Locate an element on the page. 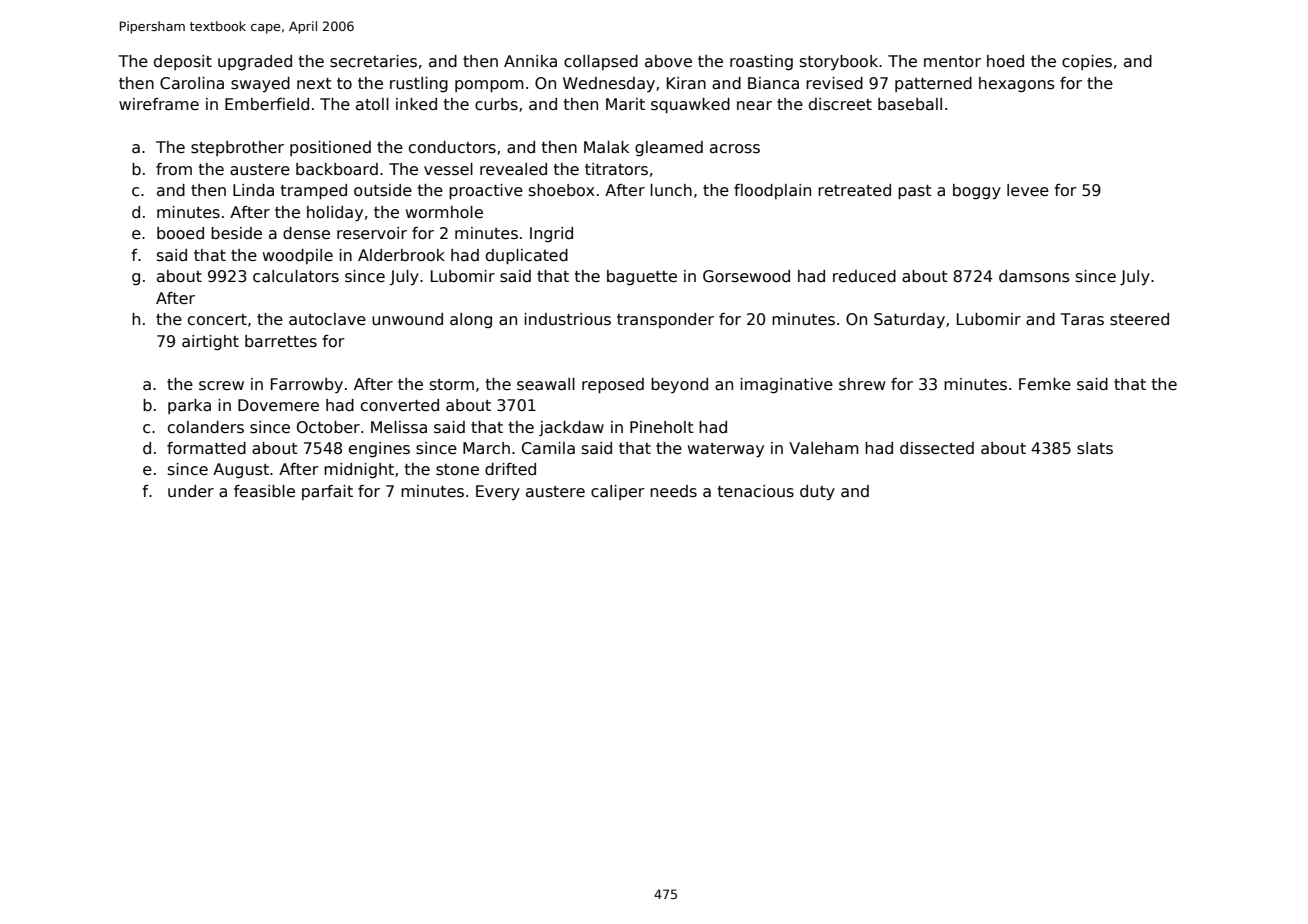 This document has height=924, width=1308. woodpile is located at coordinates (298, 256).
